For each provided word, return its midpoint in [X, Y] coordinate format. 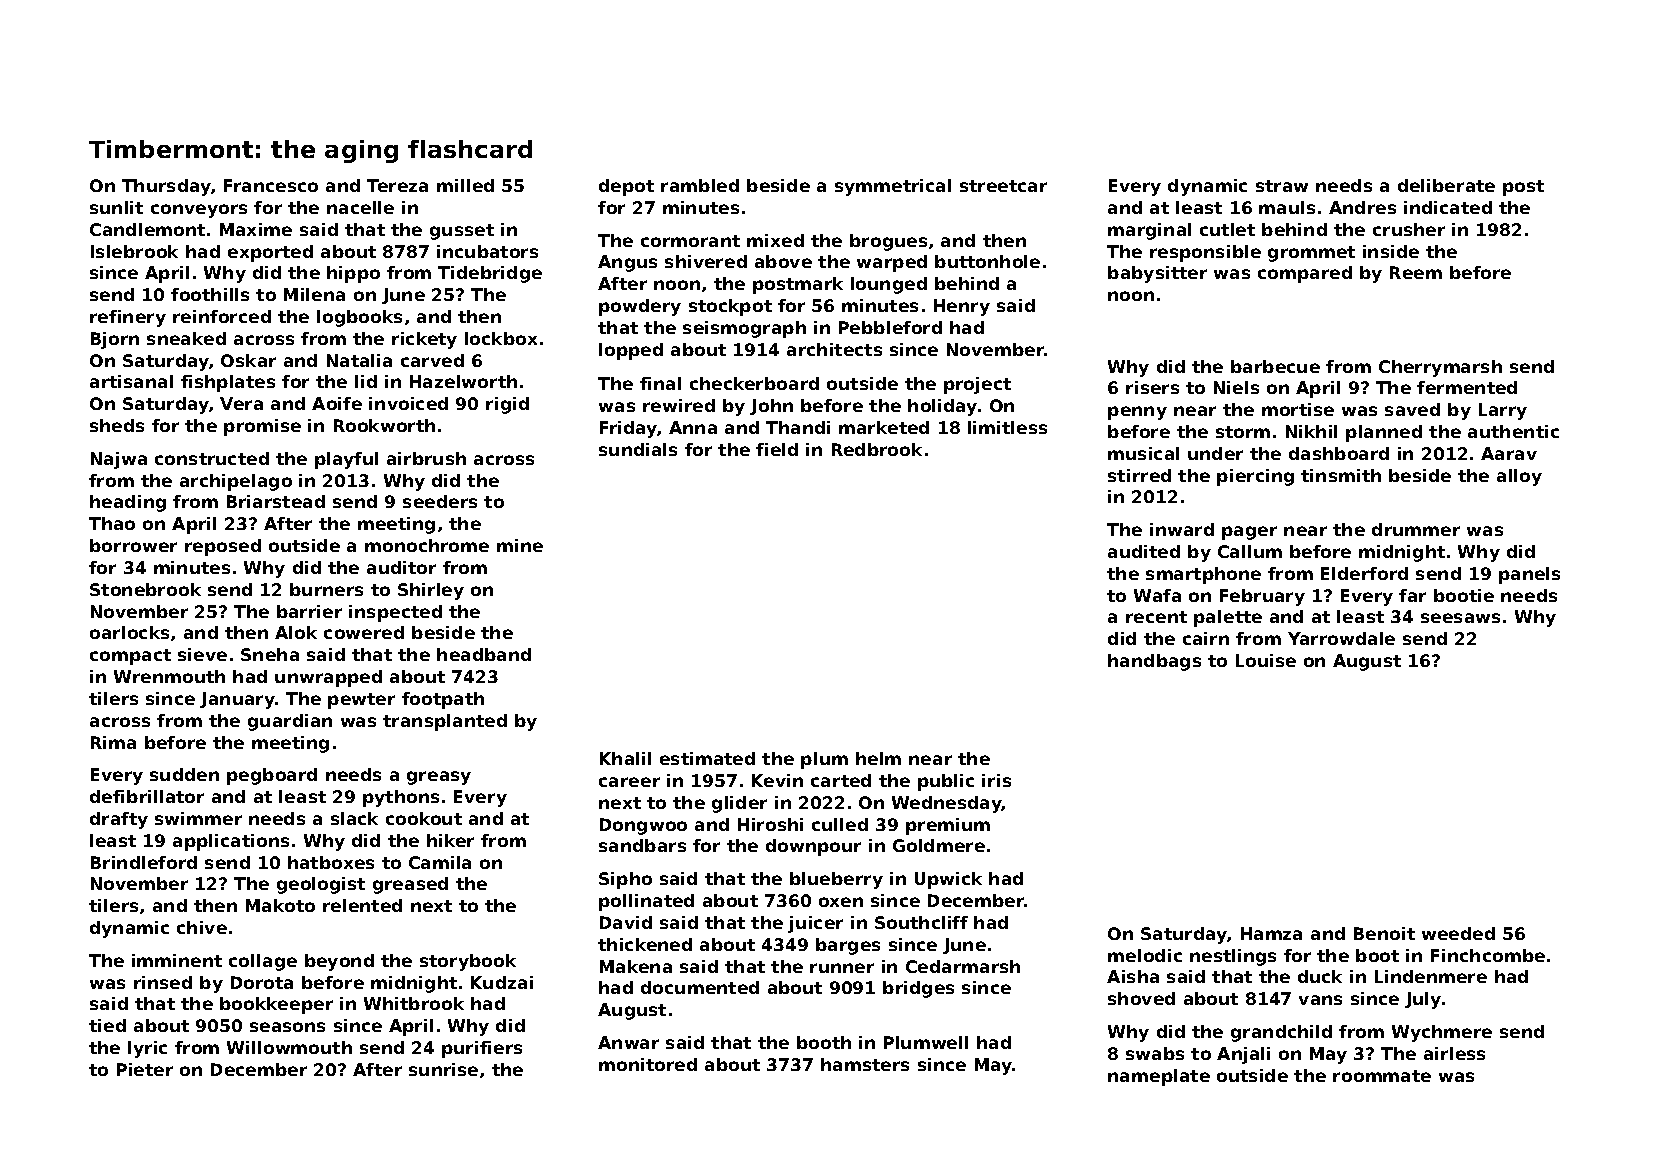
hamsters [865, 1064]
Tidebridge [490, 274]
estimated [707, 758]
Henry [962, 307]
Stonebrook [145, 589]
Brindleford [144, 862]
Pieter [145, 1069]
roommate [1382, 1076]
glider [739, 804]
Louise [1266, 660]
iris [996, 780]
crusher [1409, 229]
